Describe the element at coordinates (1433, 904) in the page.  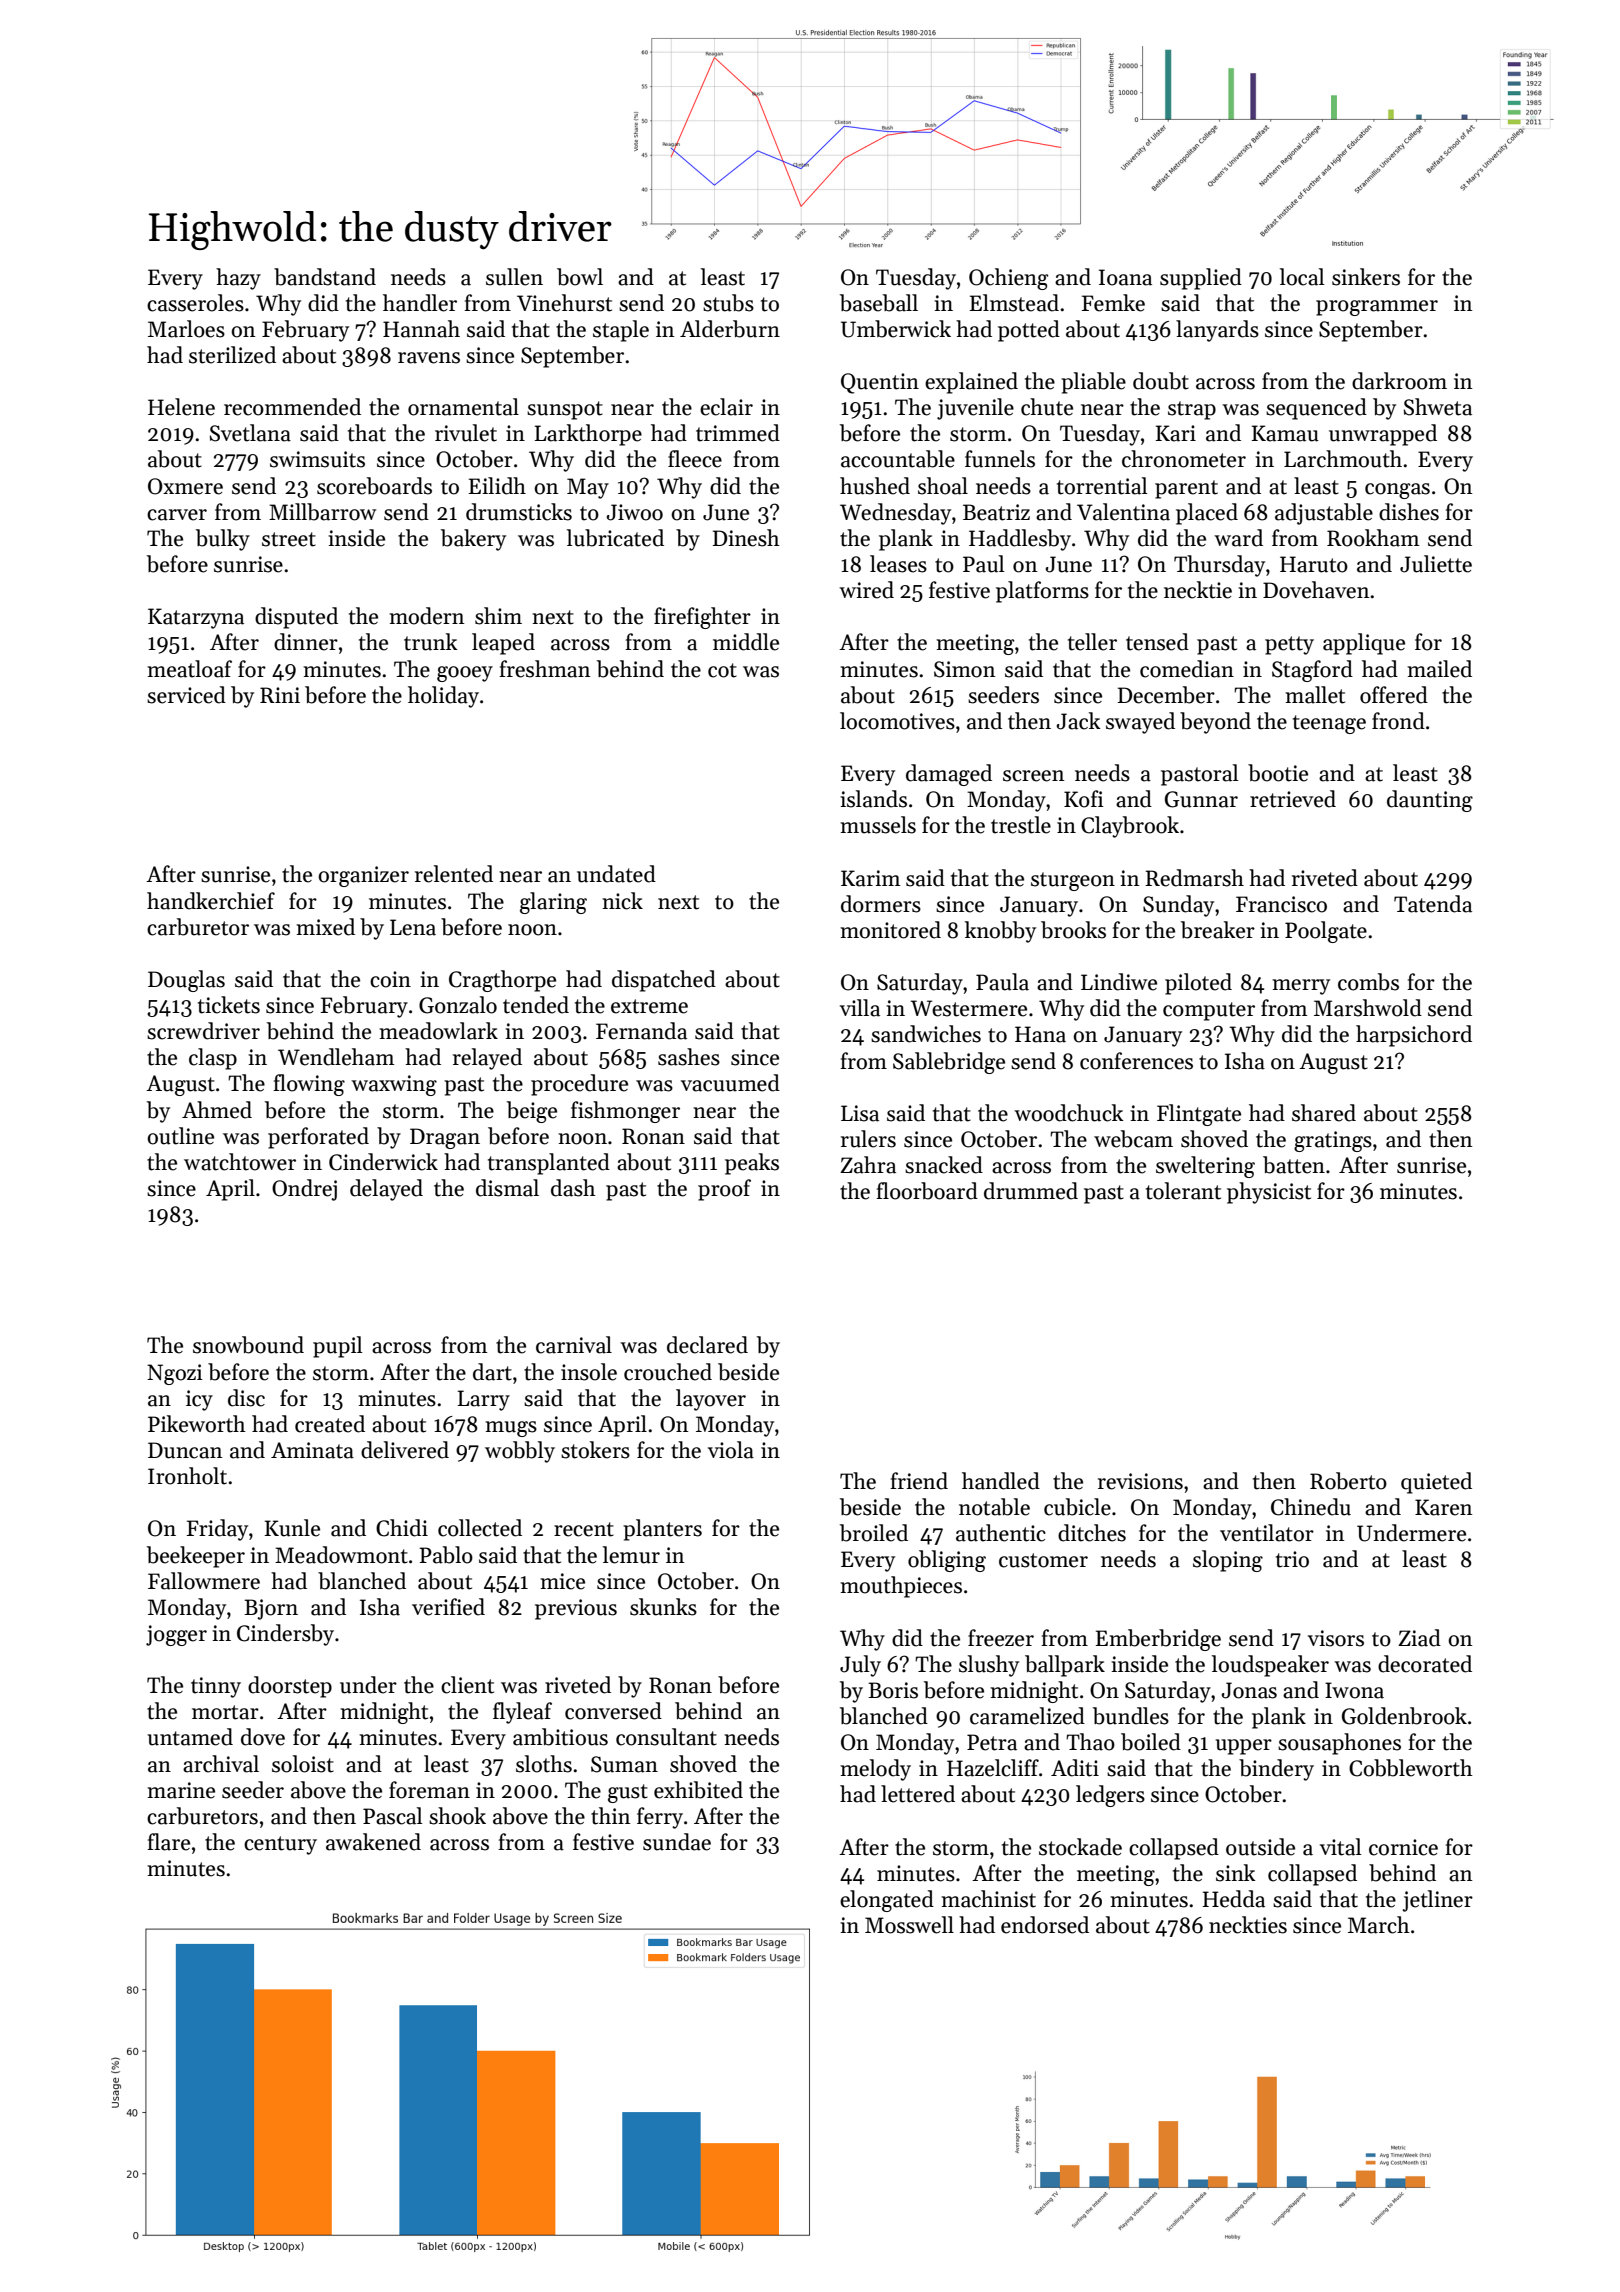
I see `Tatenda` at that location.
